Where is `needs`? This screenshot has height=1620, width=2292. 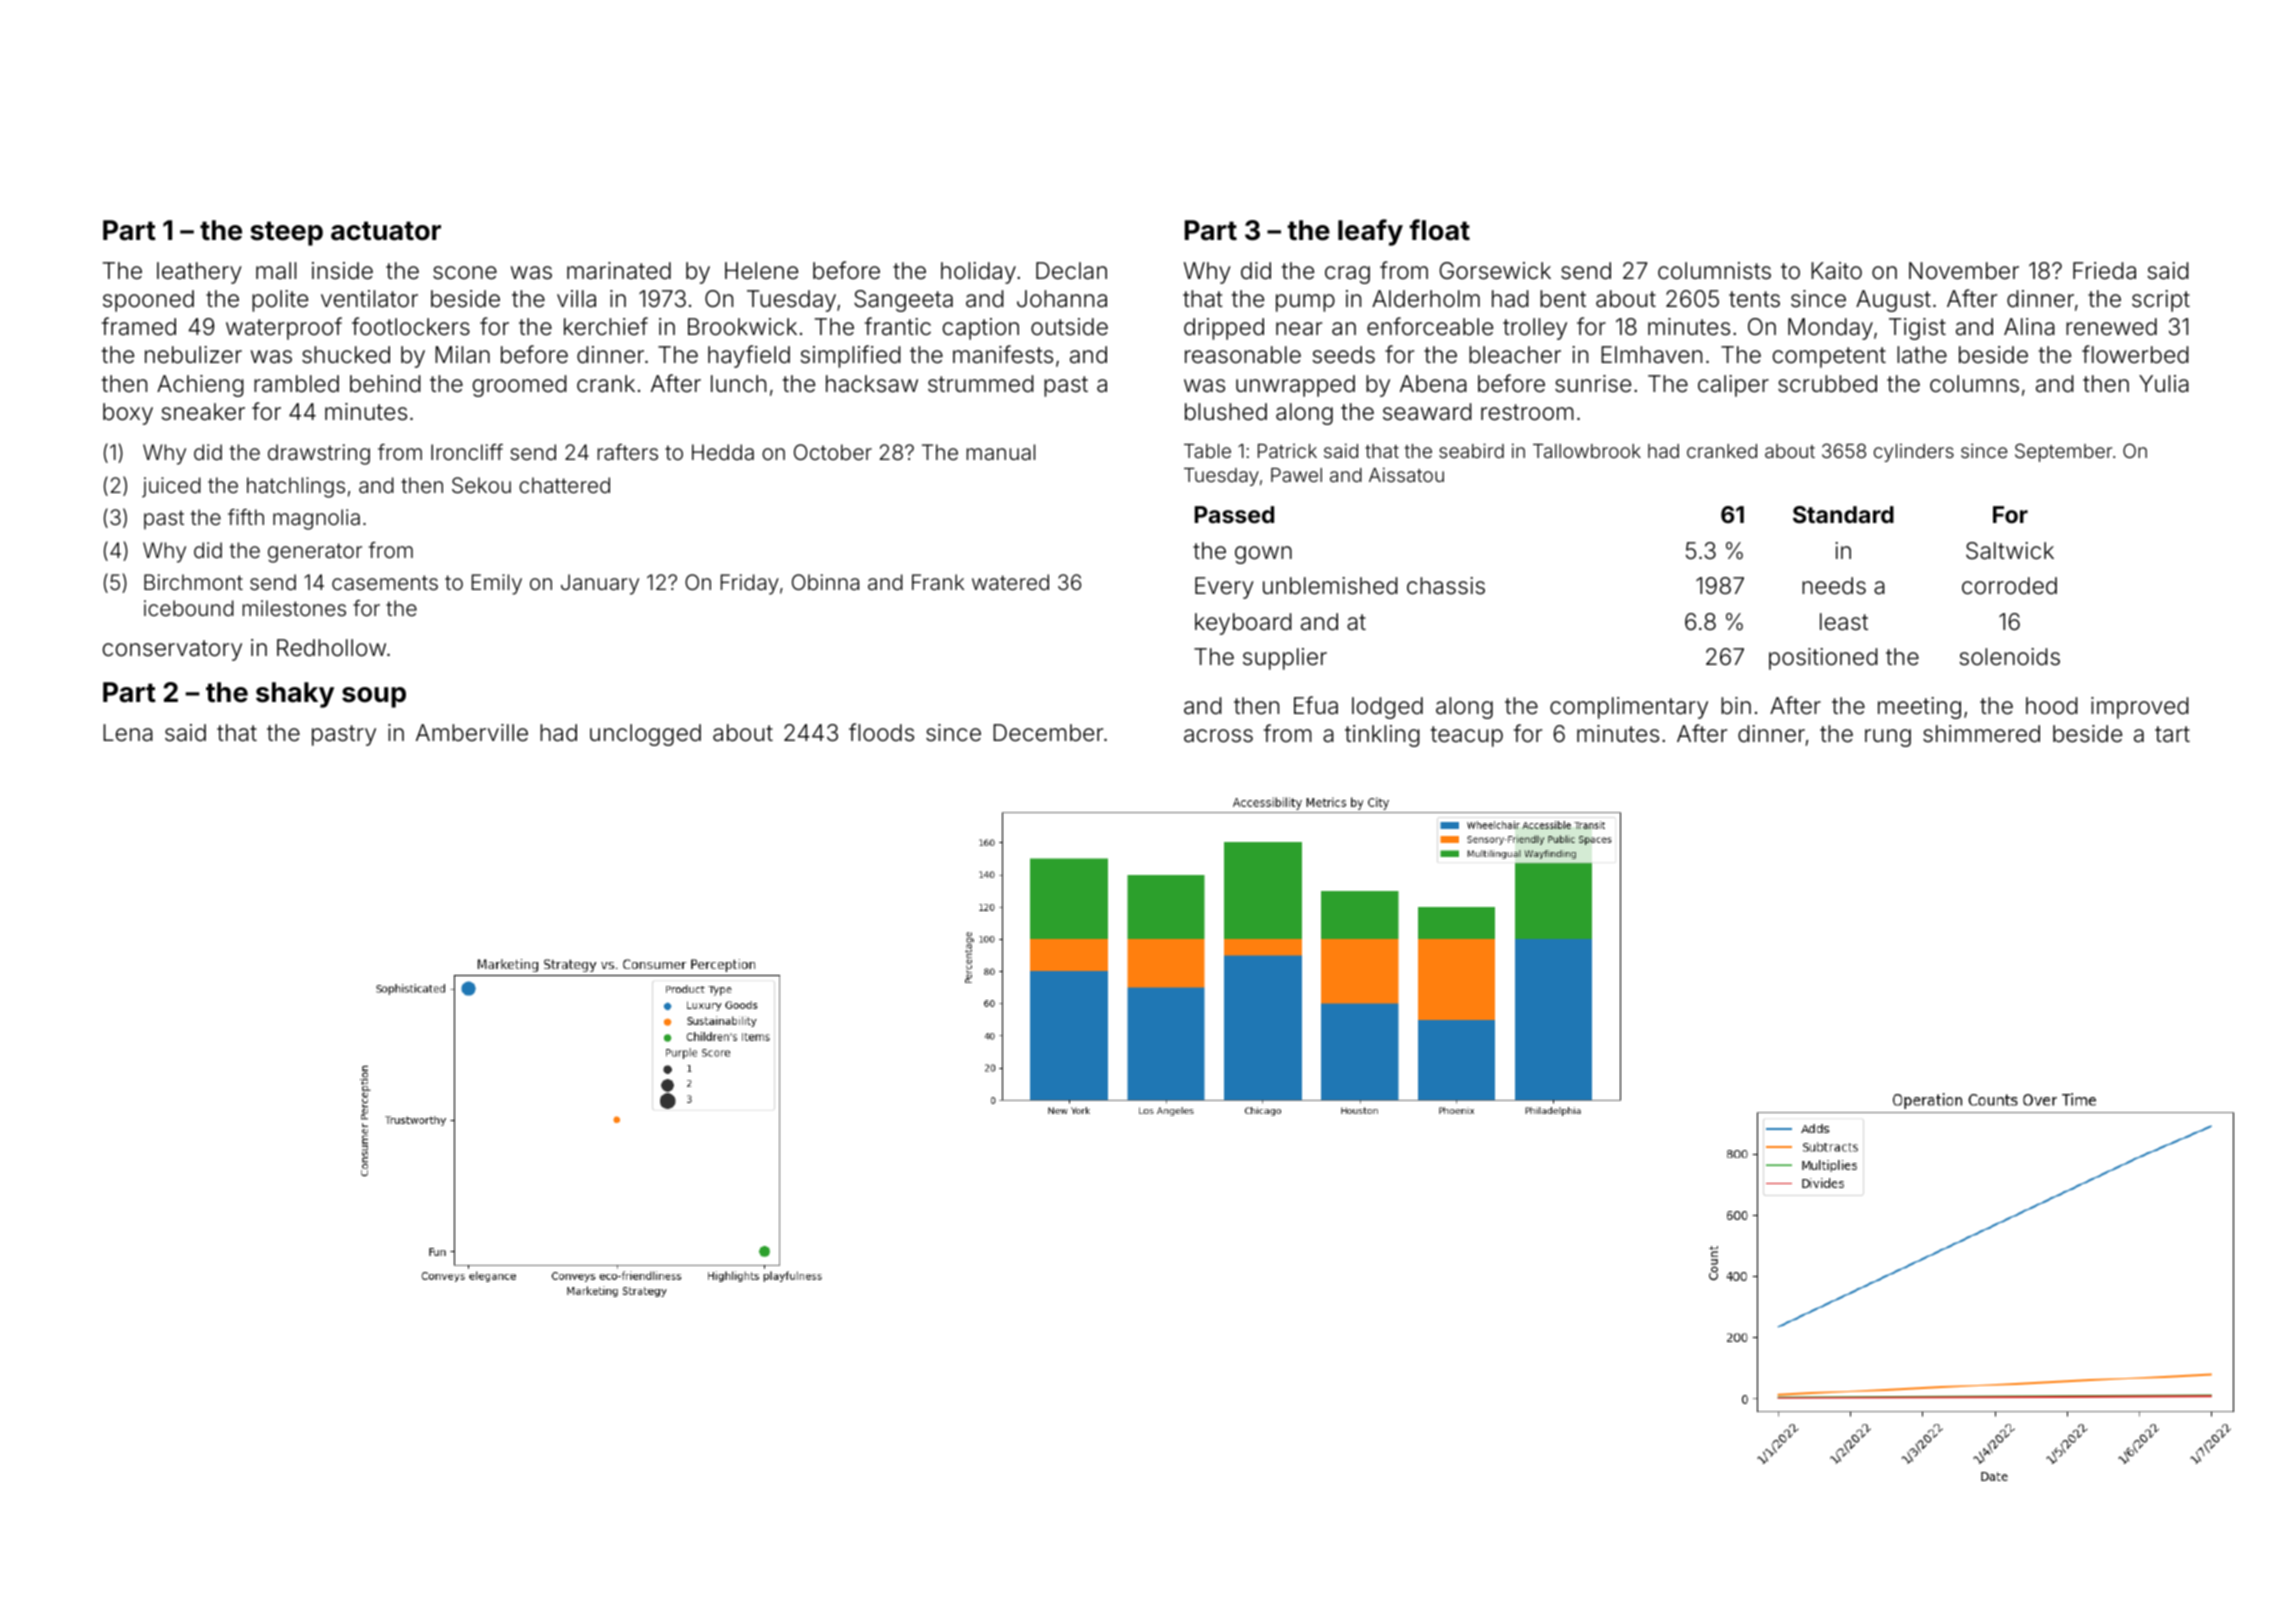 needs is located at coordinates (1834, 586).
